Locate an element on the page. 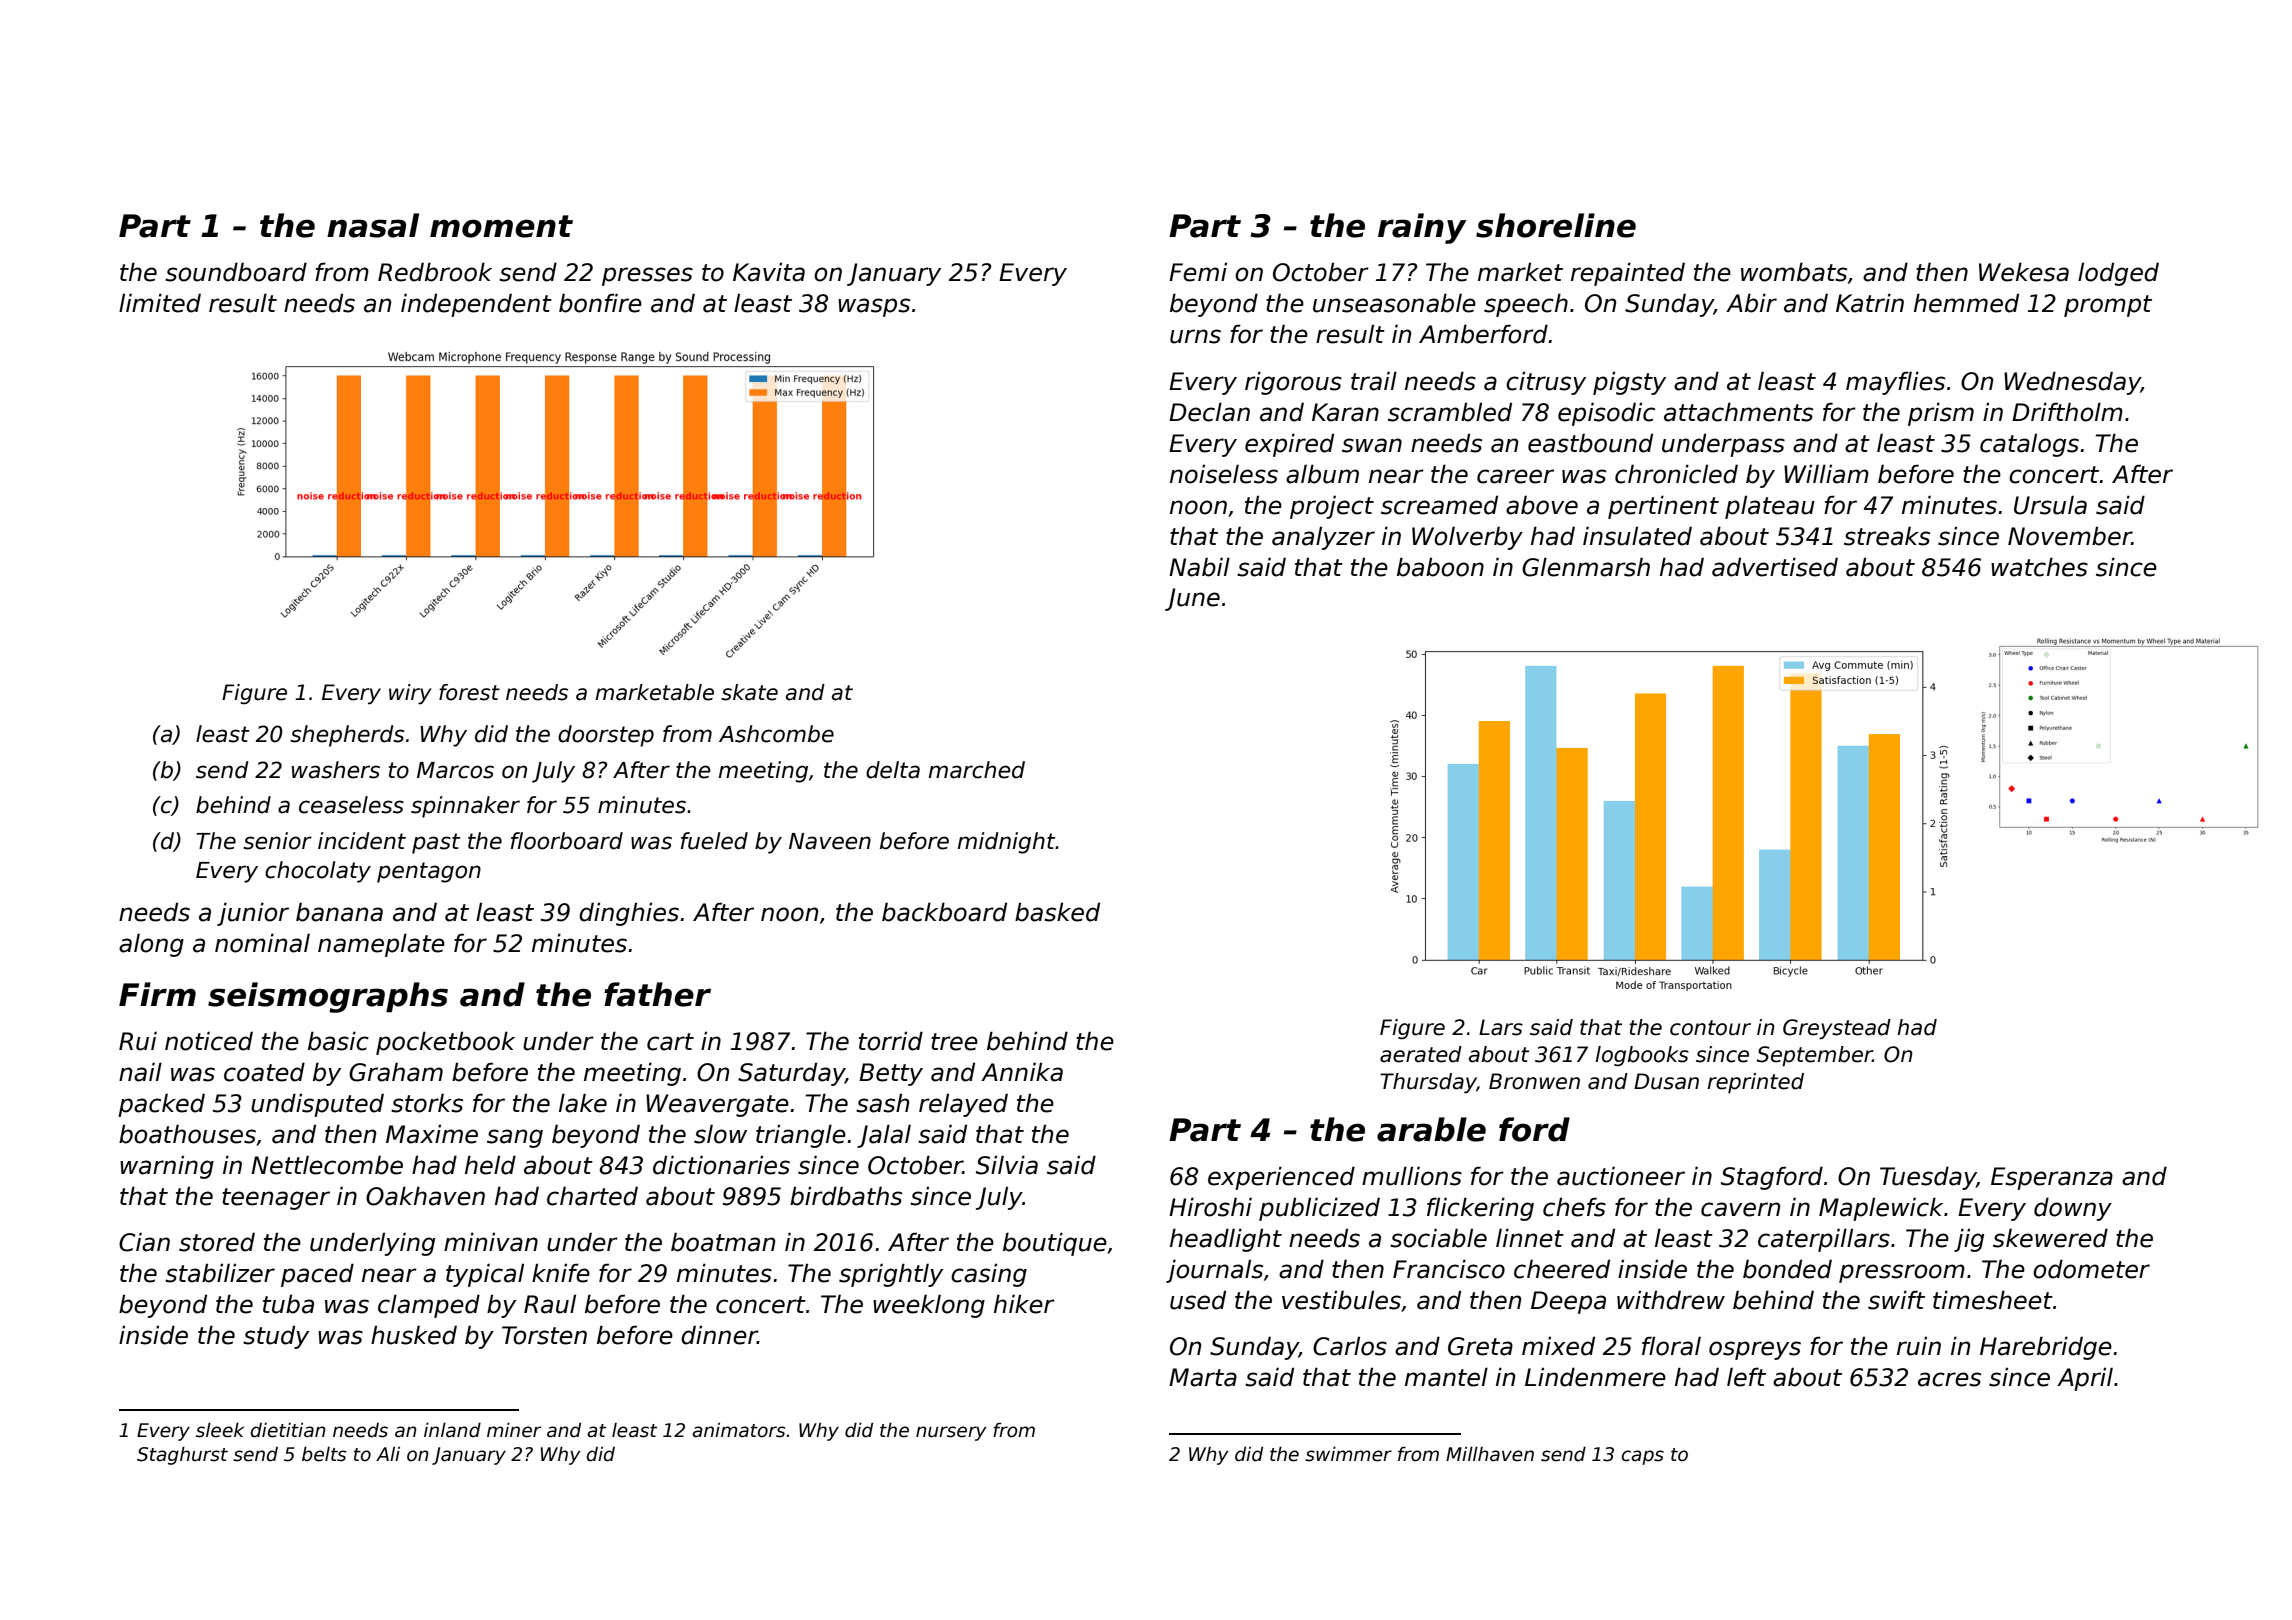 The image size is (2292, 1620). acres is located at coordinates (1949, 1379).
